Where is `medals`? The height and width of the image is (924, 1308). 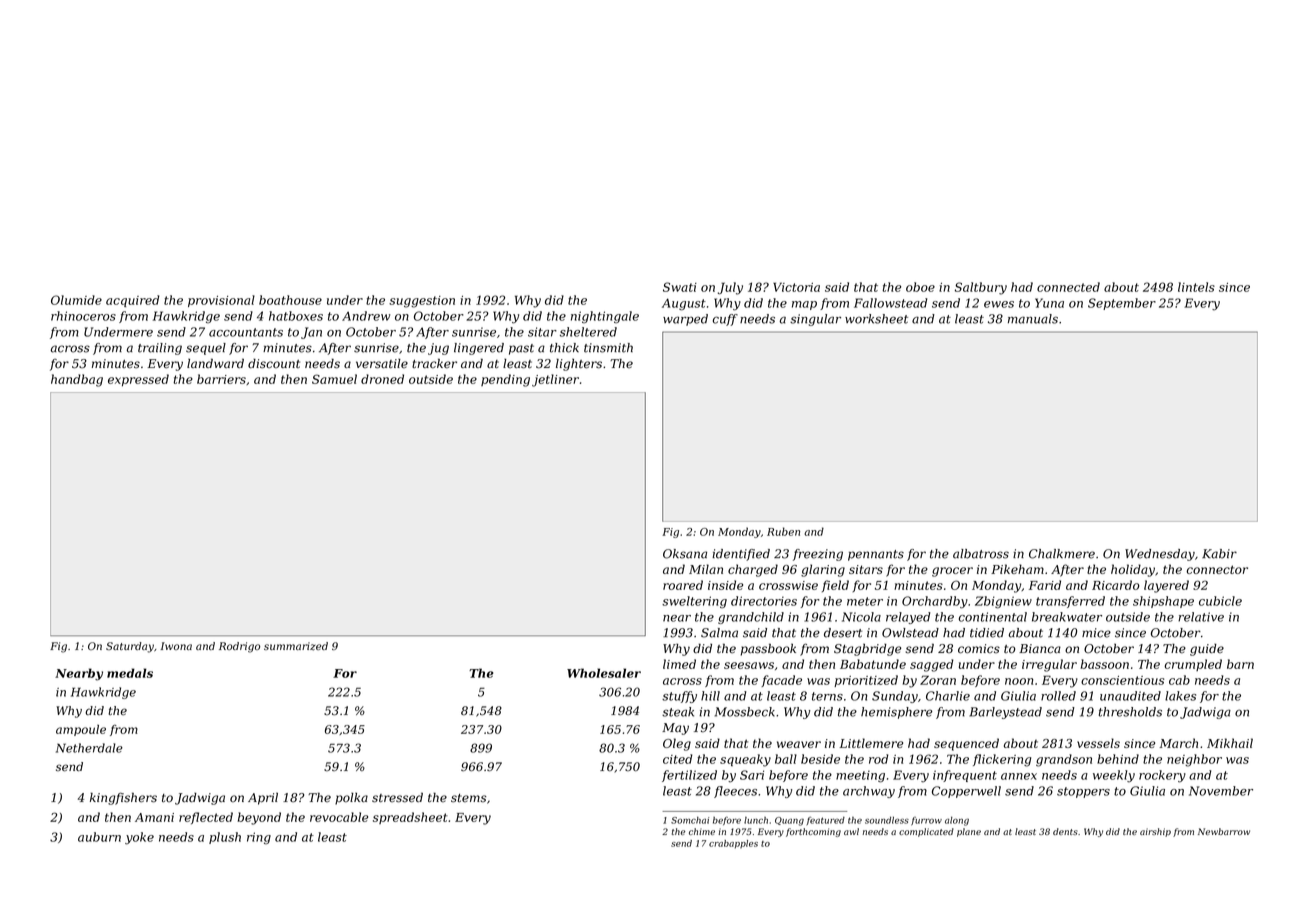 medals is located at coordinates (130, 673).
